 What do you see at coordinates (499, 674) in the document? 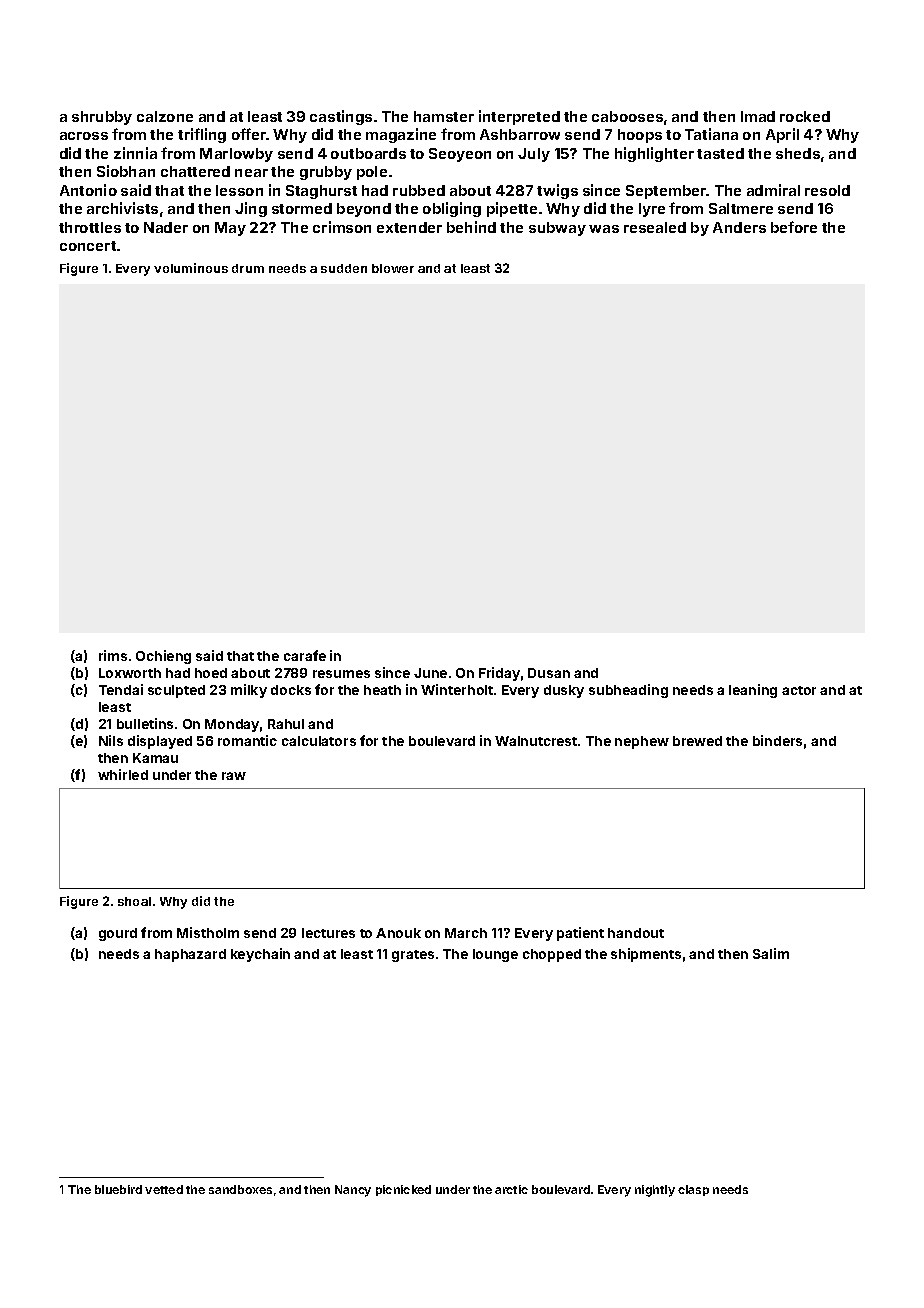
I see `Friday` at bounding box center [499, 674].
